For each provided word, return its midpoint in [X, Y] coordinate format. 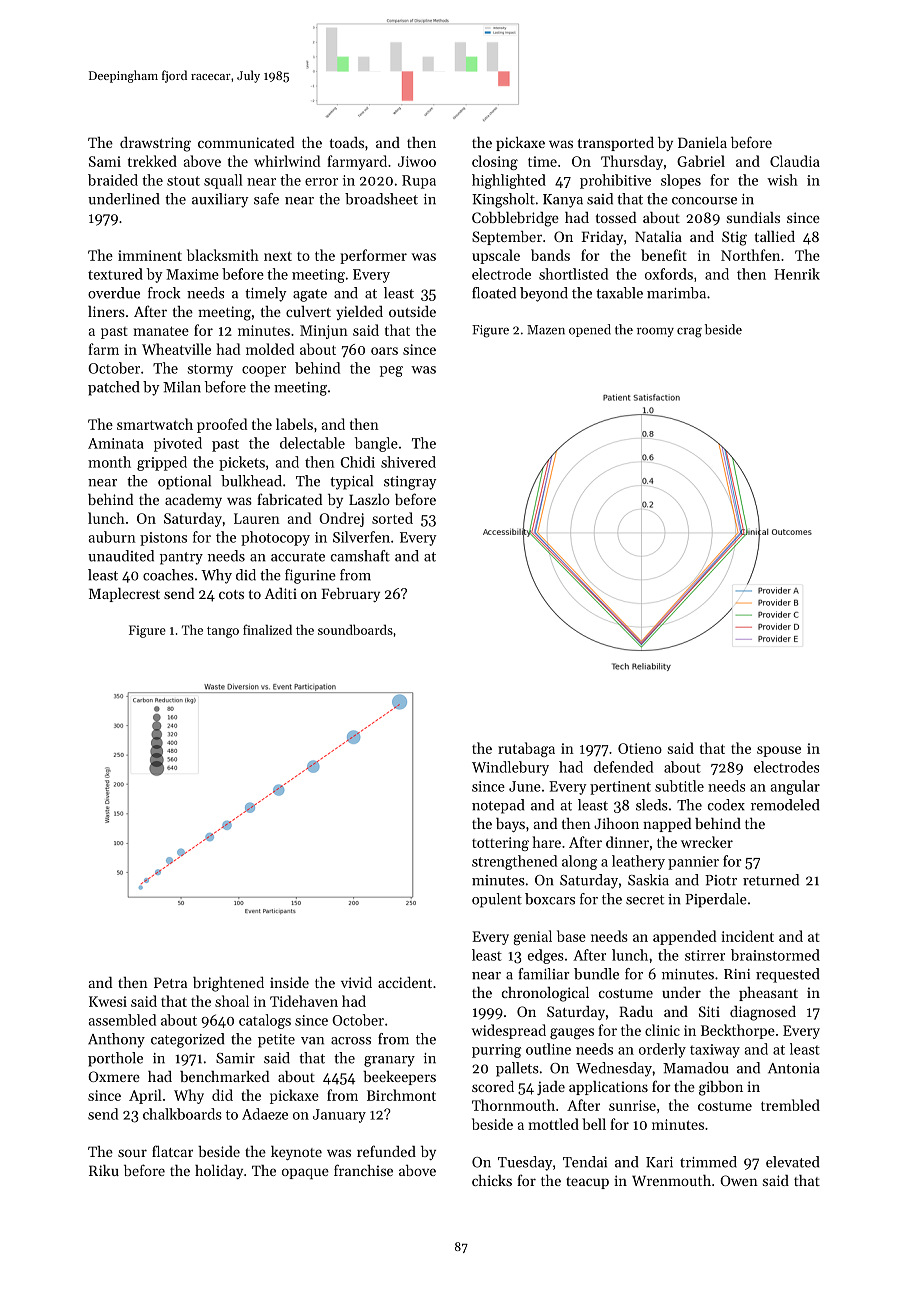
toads [347, 142]
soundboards [355, 630]
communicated [246, 142]
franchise [363, 1170]
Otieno [640, 748]
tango [223, 632]
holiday [219, 1172]
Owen [739, 1180]
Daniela [702, 142]
